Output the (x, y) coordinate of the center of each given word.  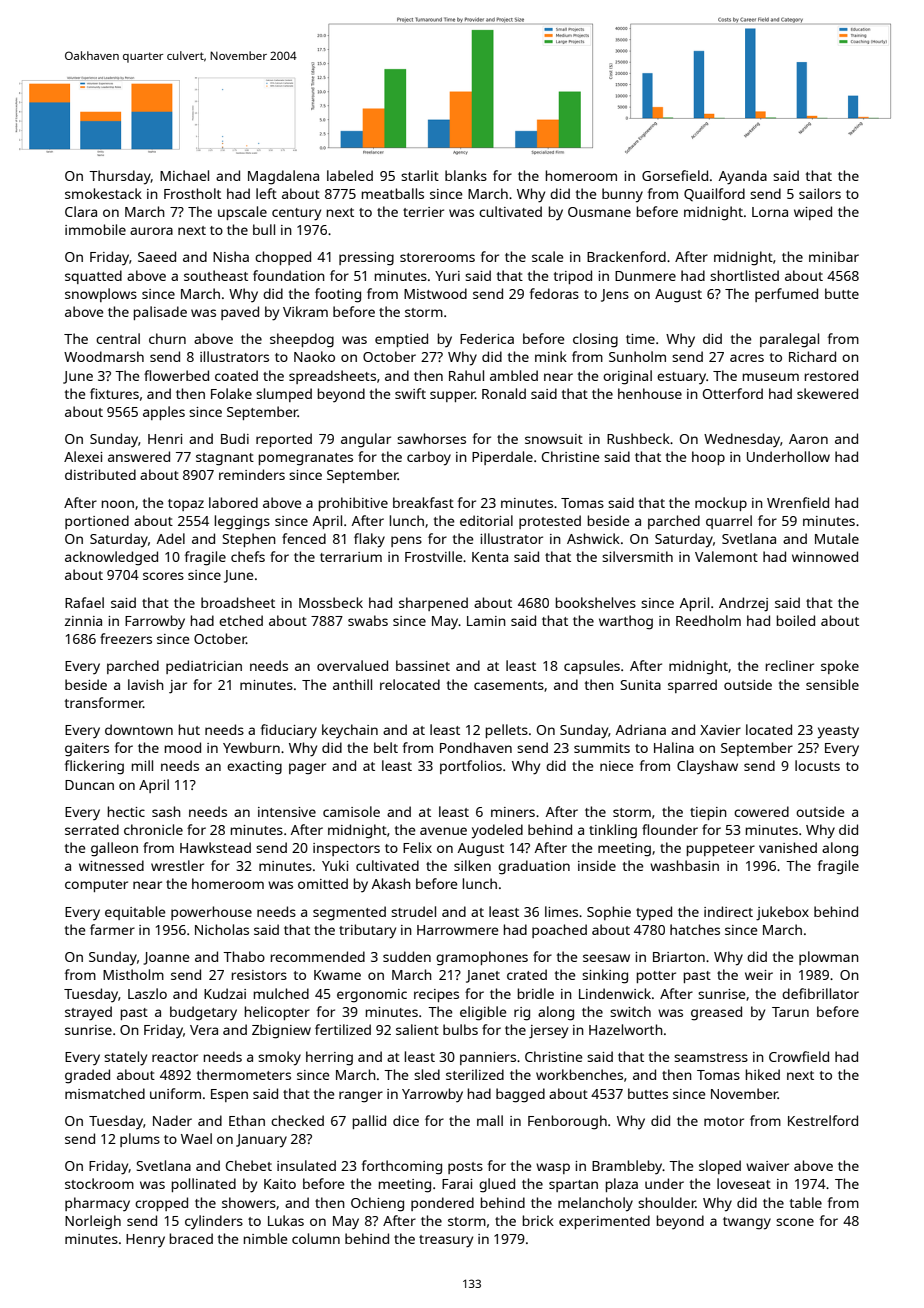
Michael (184, 175)
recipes (436, 995)
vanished (788, 847)
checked (297, 1120)
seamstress (711, 1057)
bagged (520, 1095)
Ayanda (743, 177)
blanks (466, 175)
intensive (287, 812)
